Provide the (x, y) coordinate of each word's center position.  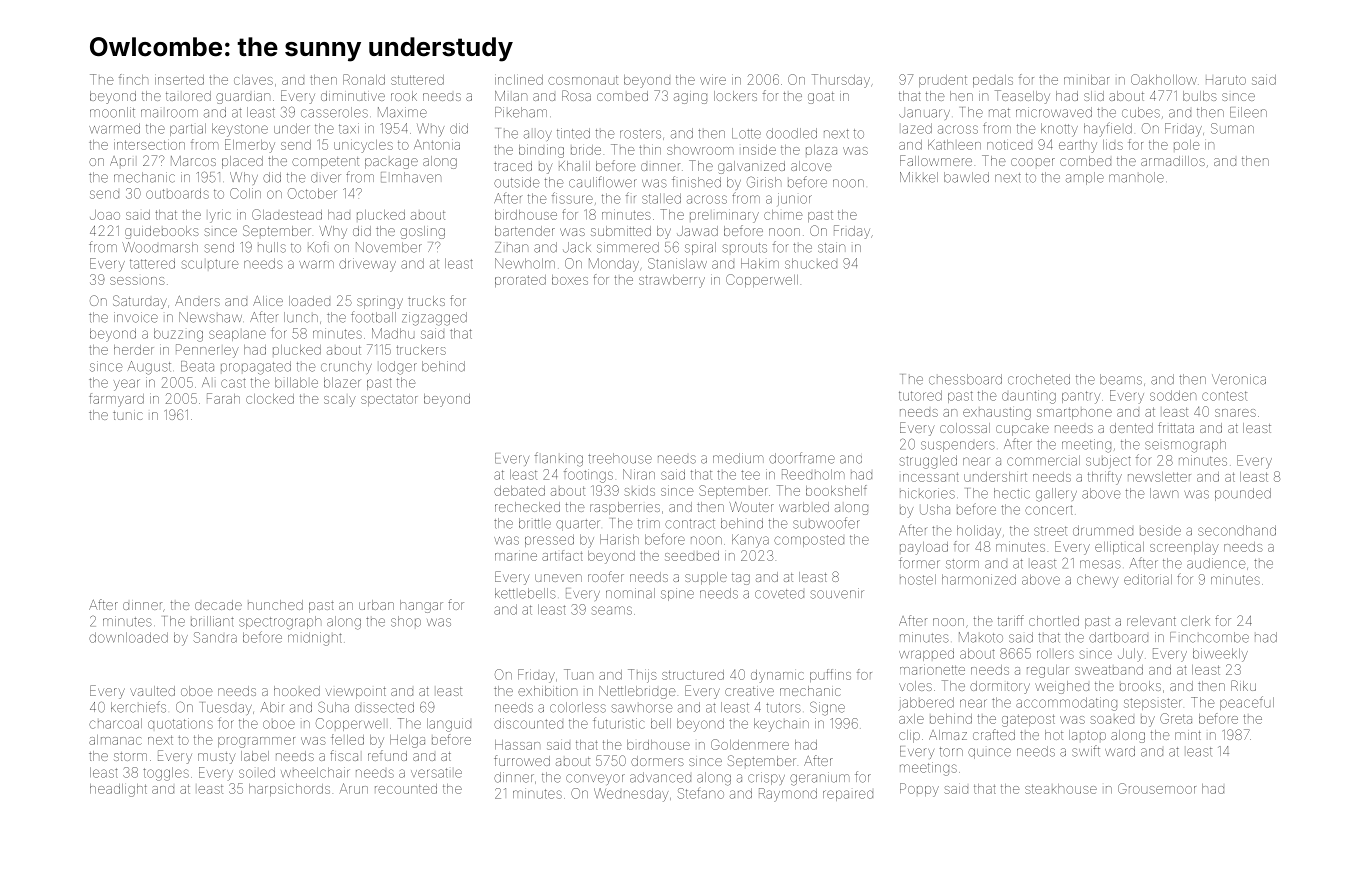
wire (713, 79)
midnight (315, 639)
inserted (179, 79)
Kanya (750, 541)
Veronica (1239, 379)
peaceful (1247, 703)
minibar (1086, 79)
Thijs (642, 676)
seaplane (237, 335)
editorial (1148, 579)
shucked (811, 263)
